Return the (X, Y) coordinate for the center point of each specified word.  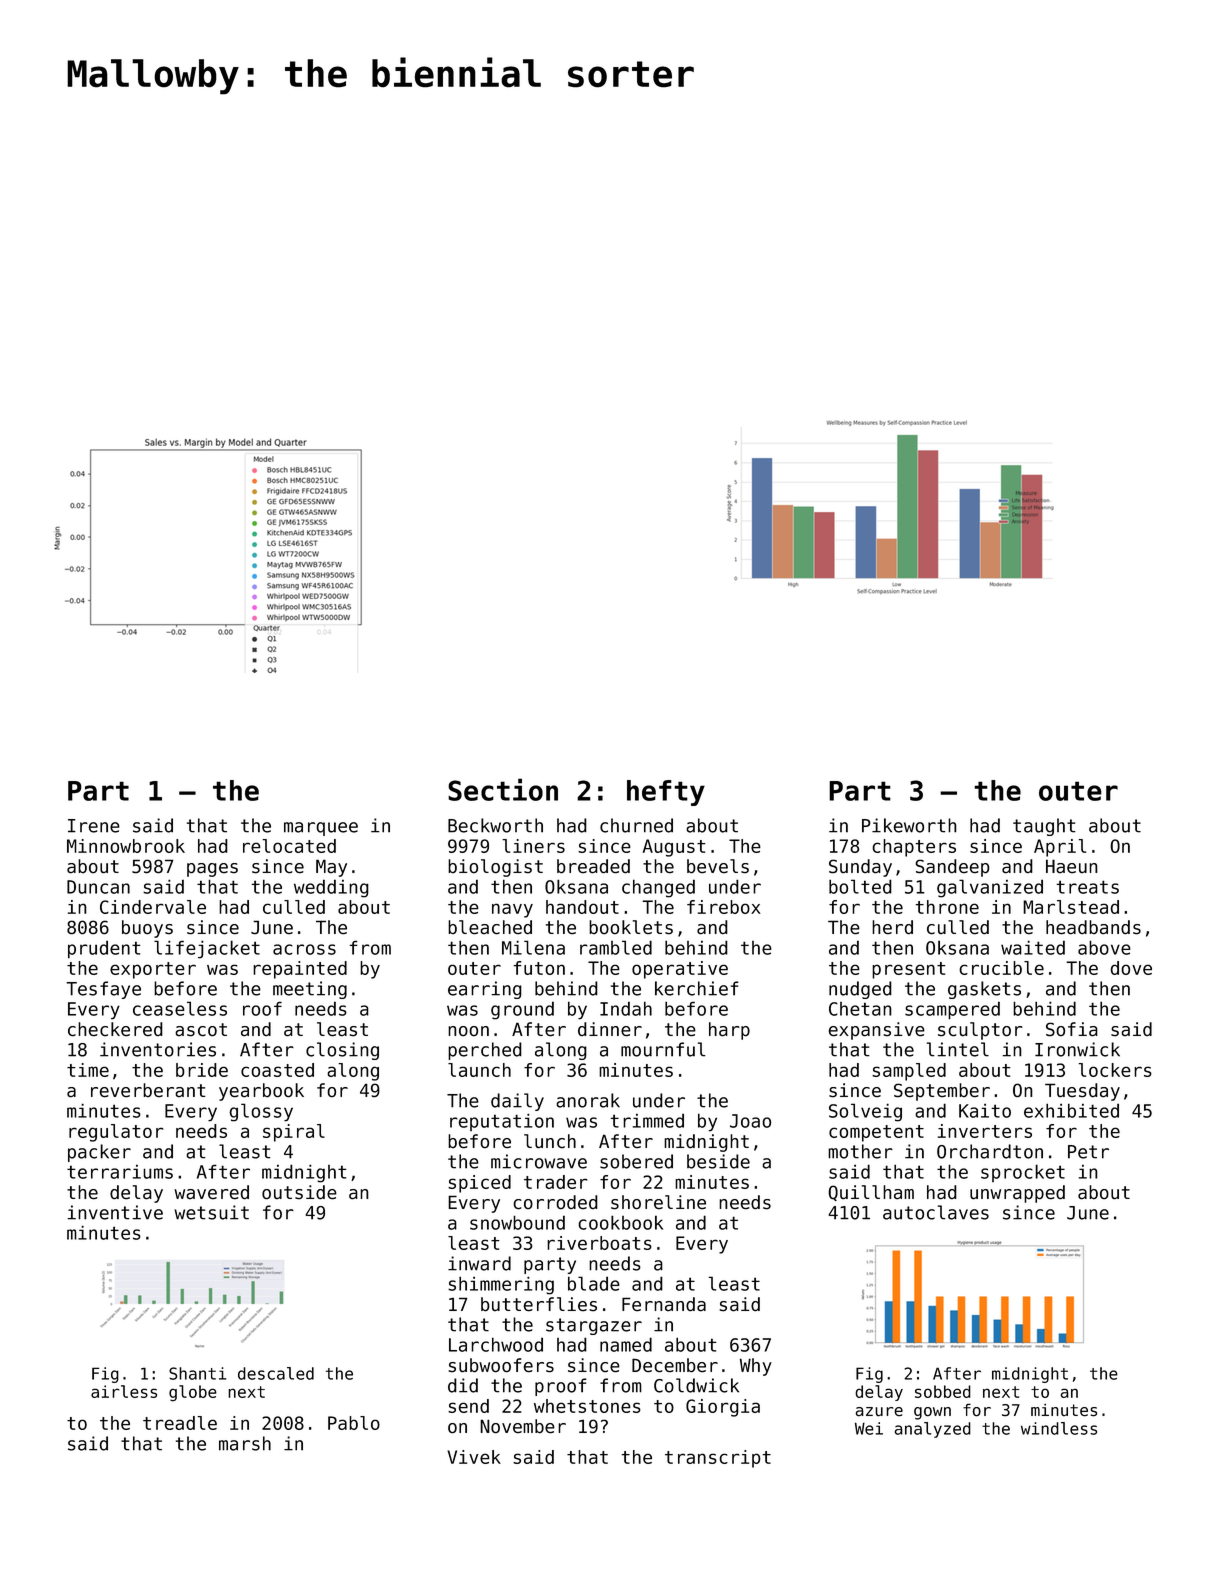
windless (1059, 1428)
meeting (310, 990)
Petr (1088, 1152)
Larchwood (496, 1344)
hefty (666, 793)
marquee (321, 829)
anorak (588, 1100)
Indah (626, 1008)
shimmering (501, 1285)
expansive (877, 1031)
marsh (245, 1443)
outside (299, 1192)
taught (1044, 827)
